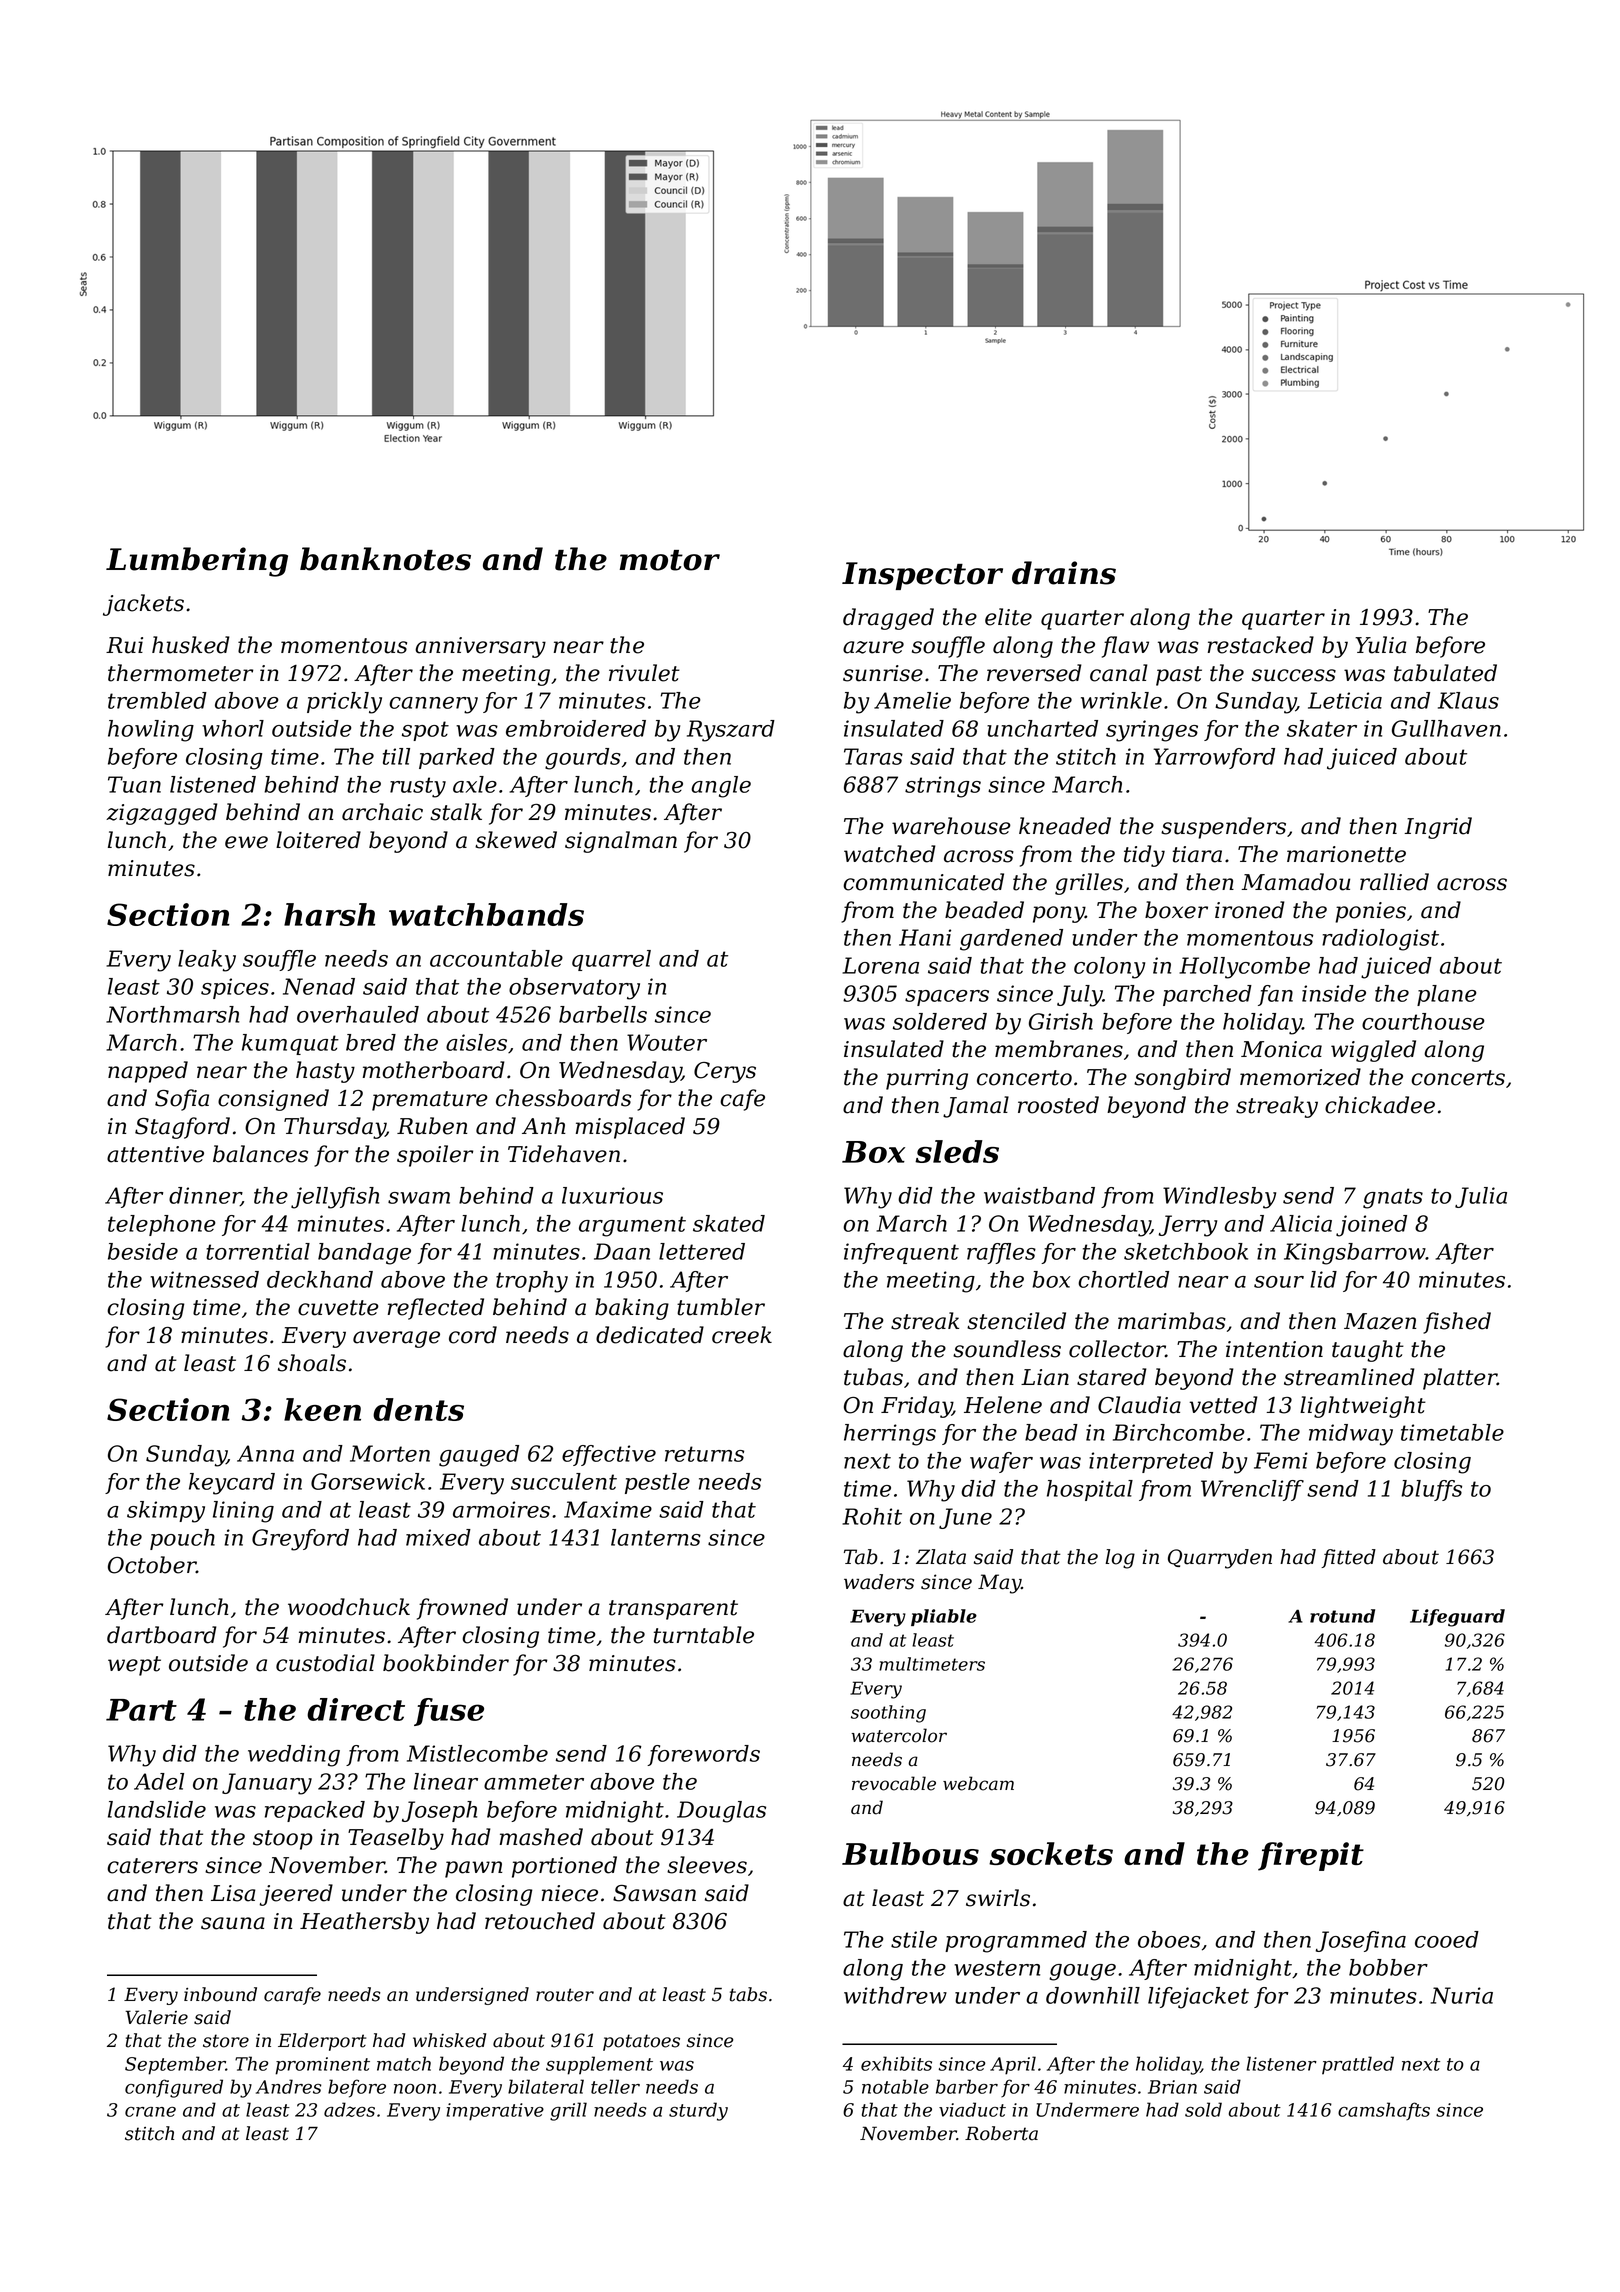  What do you see at coordinates (609, 1455) in the image?
I see `effective` at bounding box center [609, 1455].
